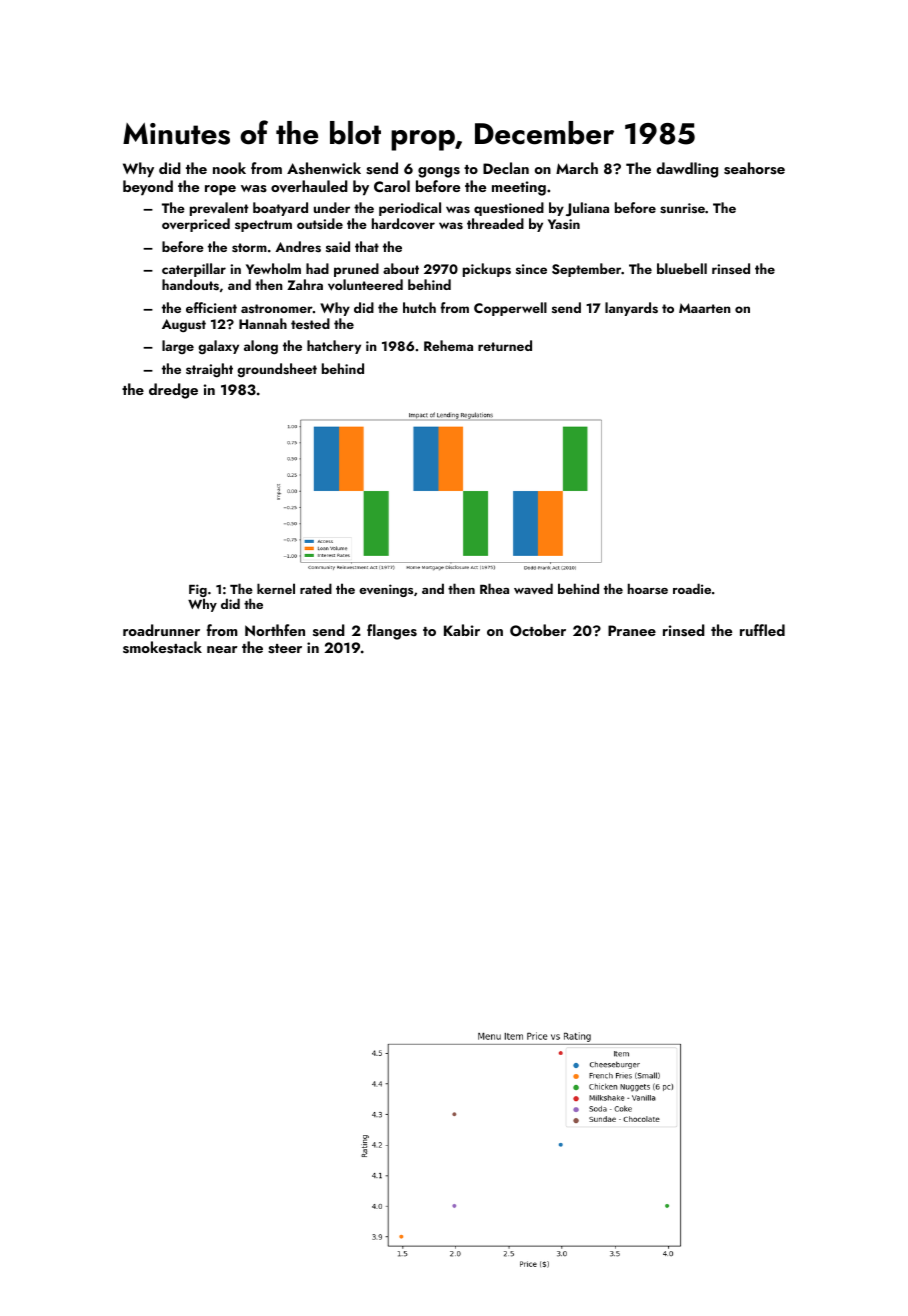 Image resolution: width=908 pixels, height=1316 pixels. I want to click on seahorse, so click(754, 168).
